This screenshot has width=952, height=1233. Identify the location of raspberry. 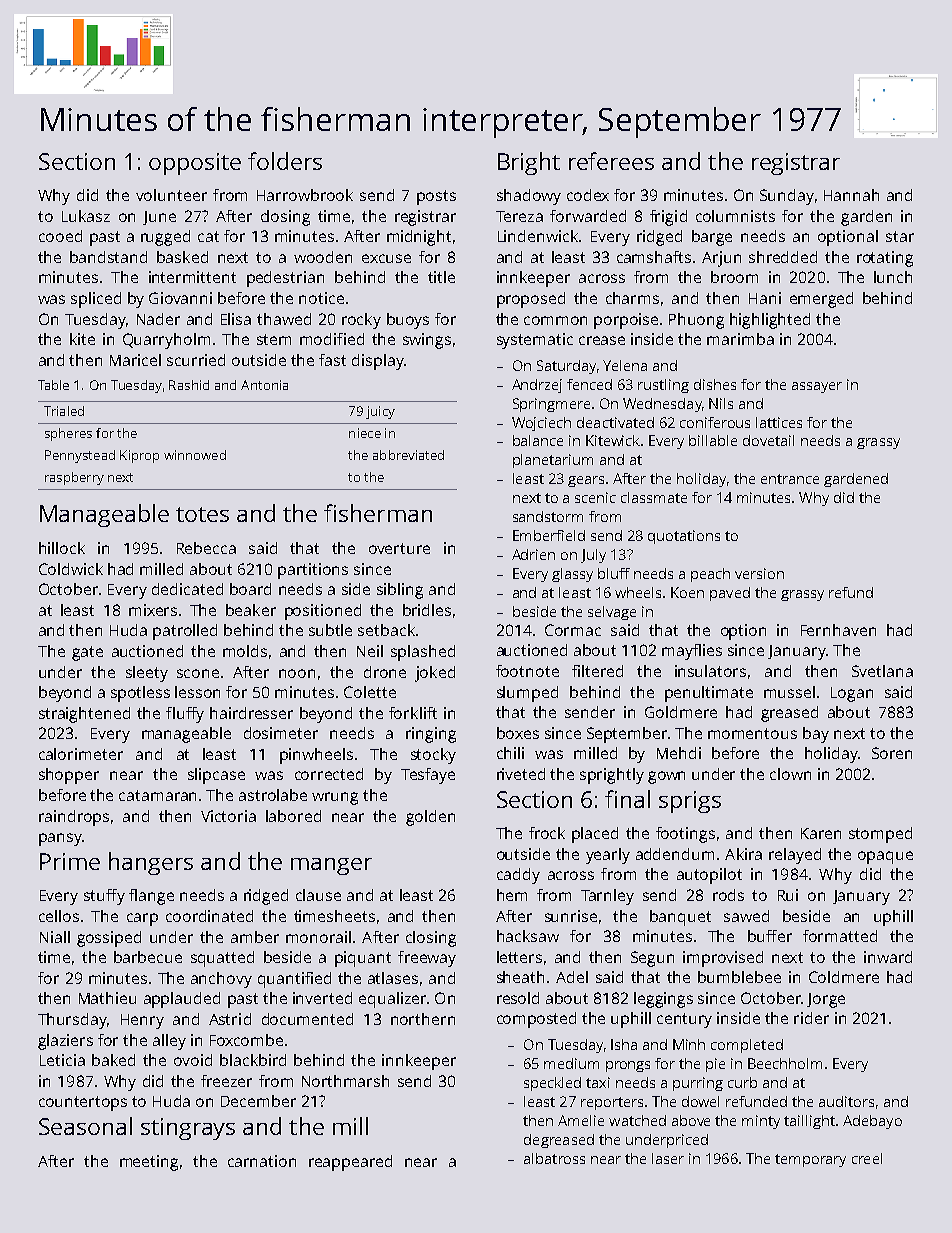
(74, 478).
